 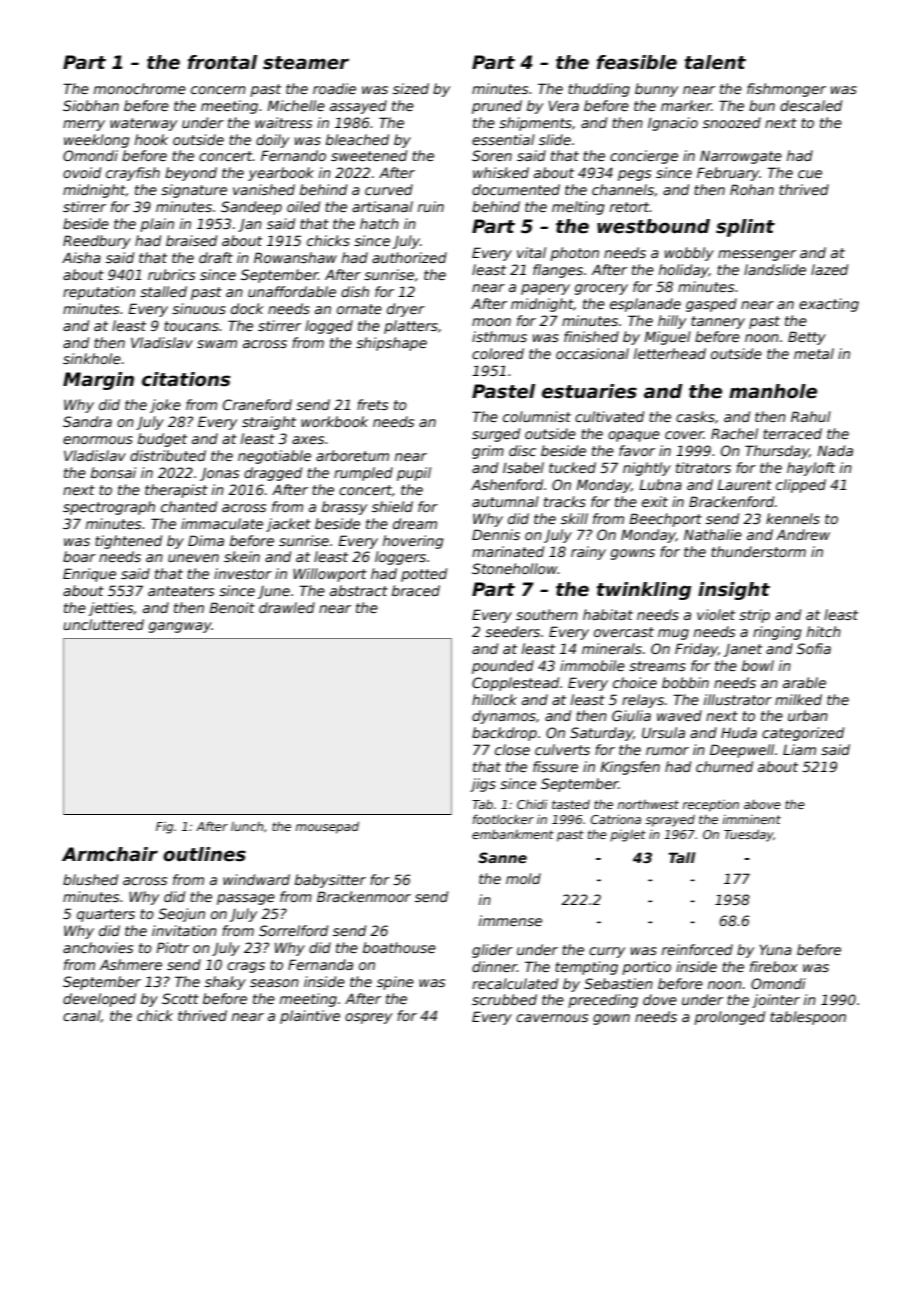 What do you see at coordinates (752, 819) in the page?
I see `imminent` at bounding box center [752, 819].
